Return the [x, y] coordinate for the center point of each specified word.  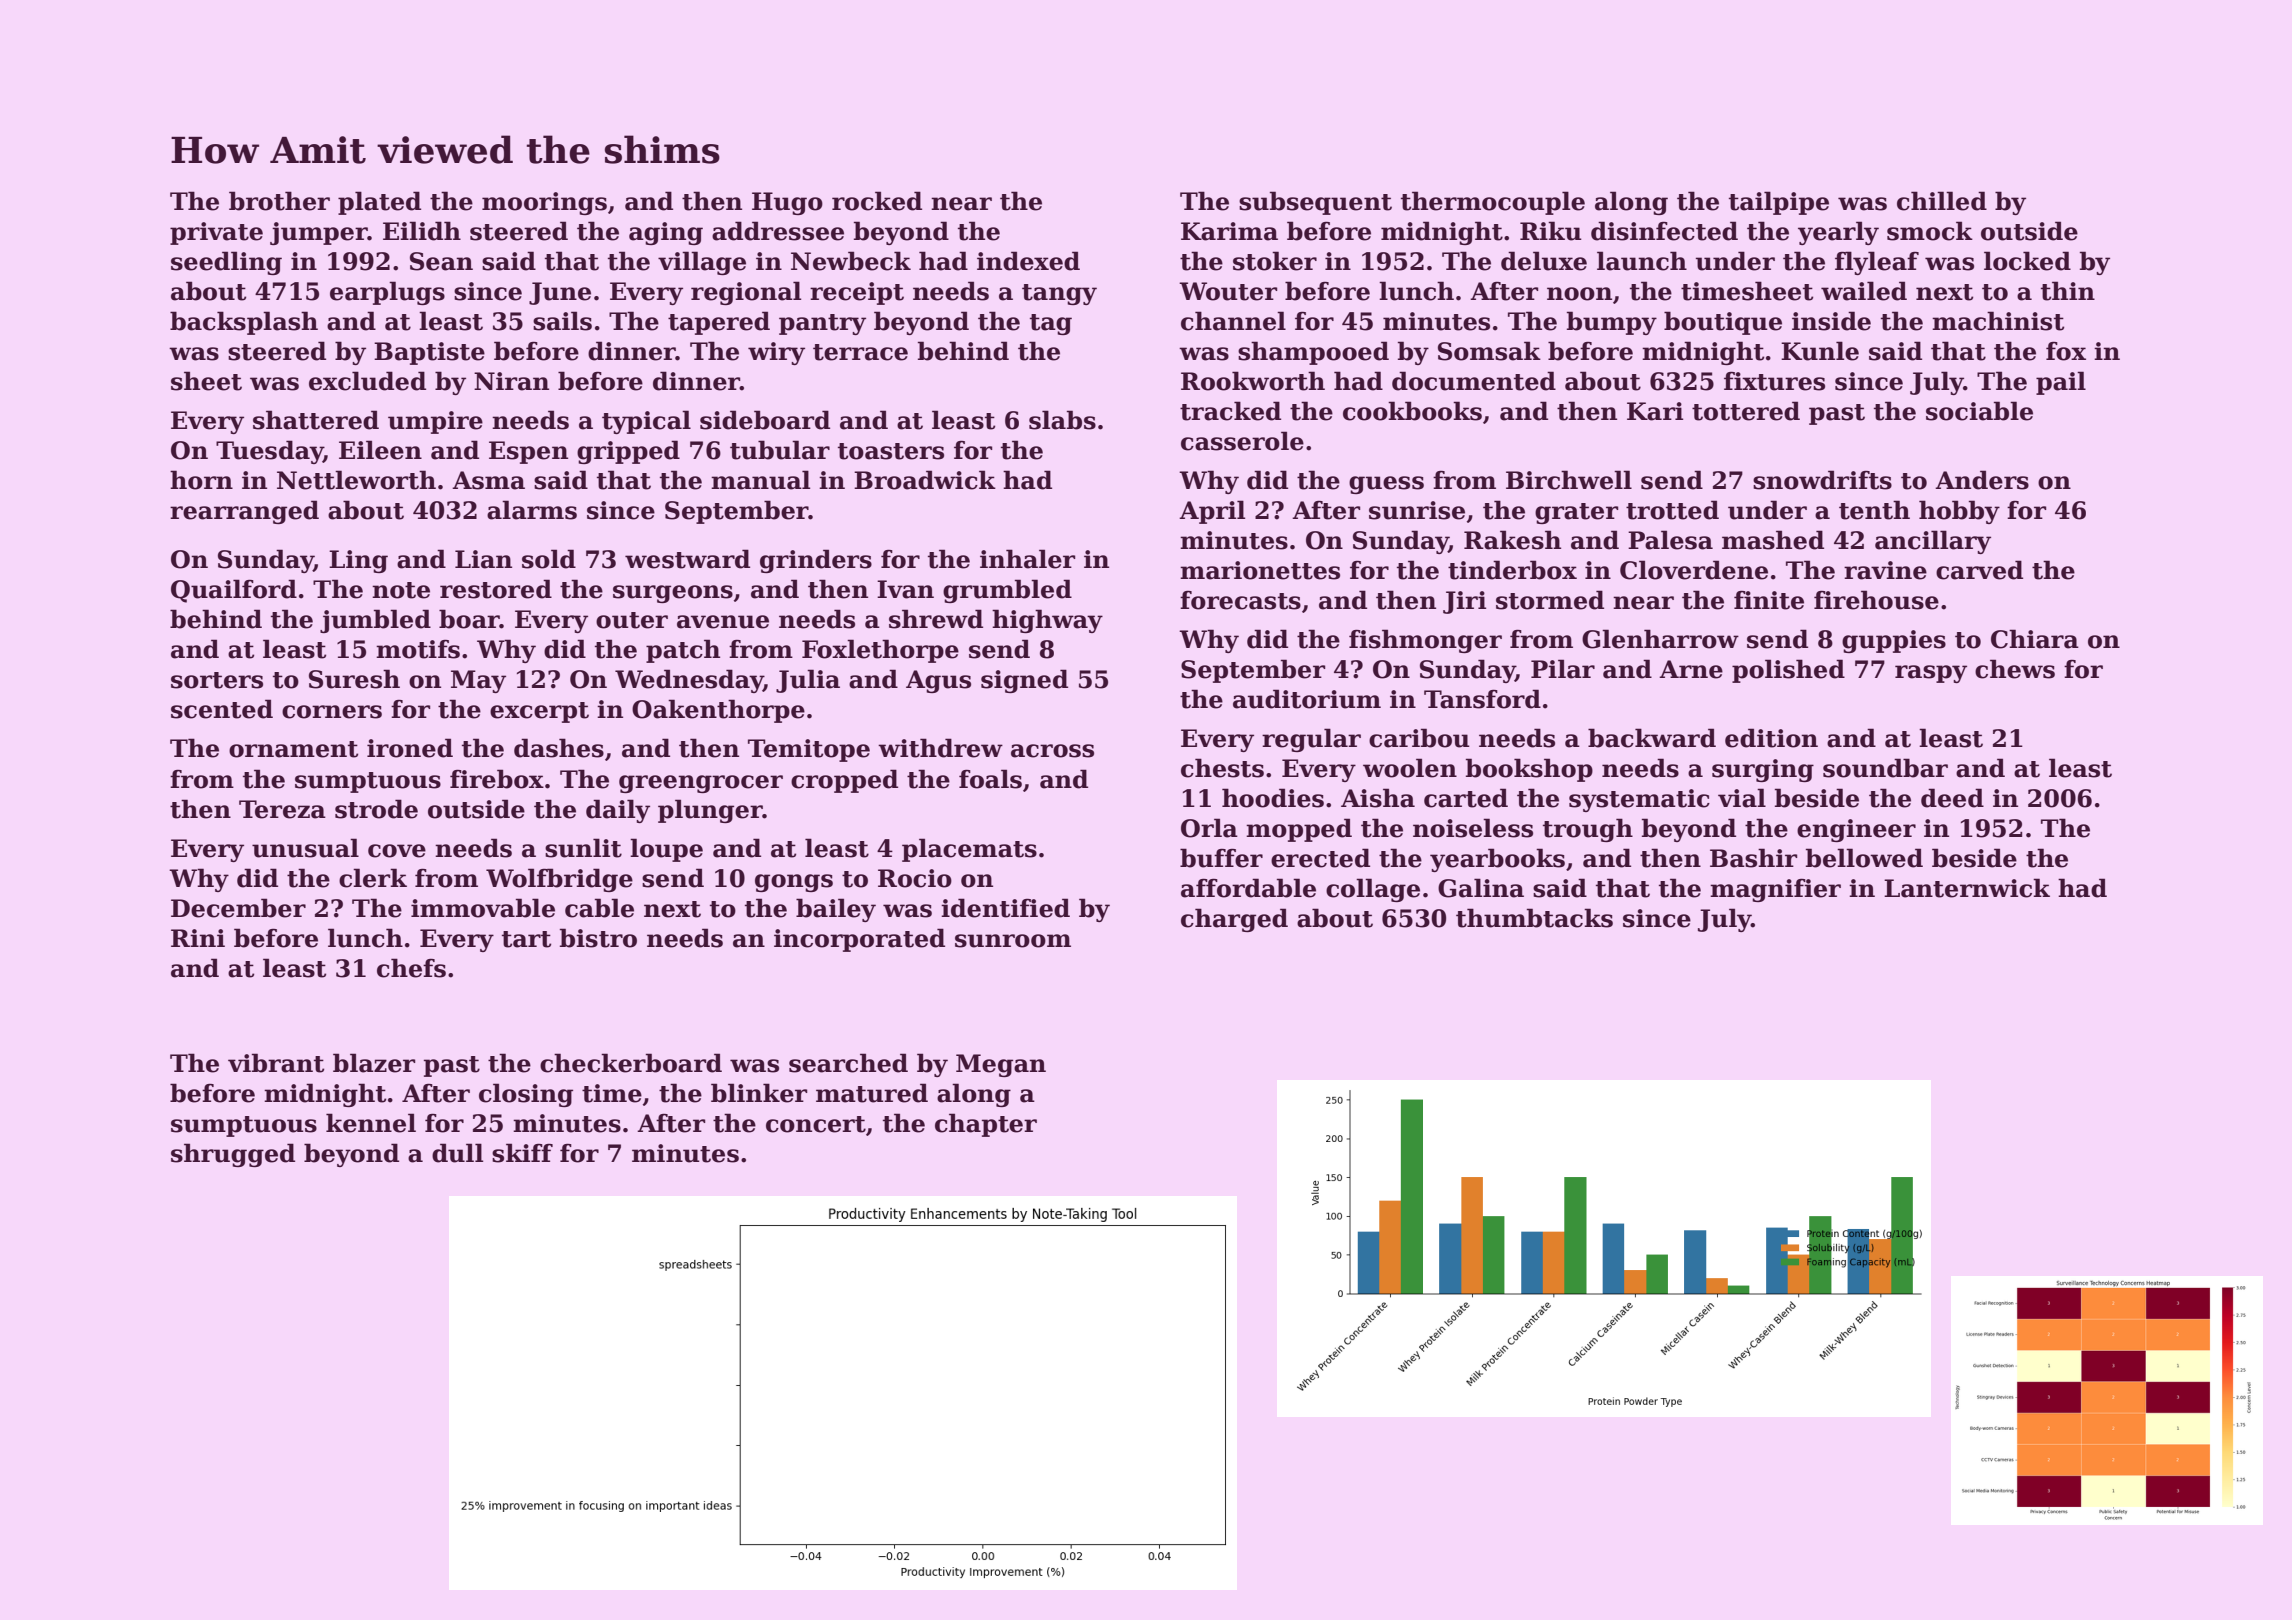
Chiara [2035, 639]
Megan [1001, 1065]
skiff [522, 1153]
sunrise [1417, 510]
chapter [986, 1125]
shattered [316, 420]
